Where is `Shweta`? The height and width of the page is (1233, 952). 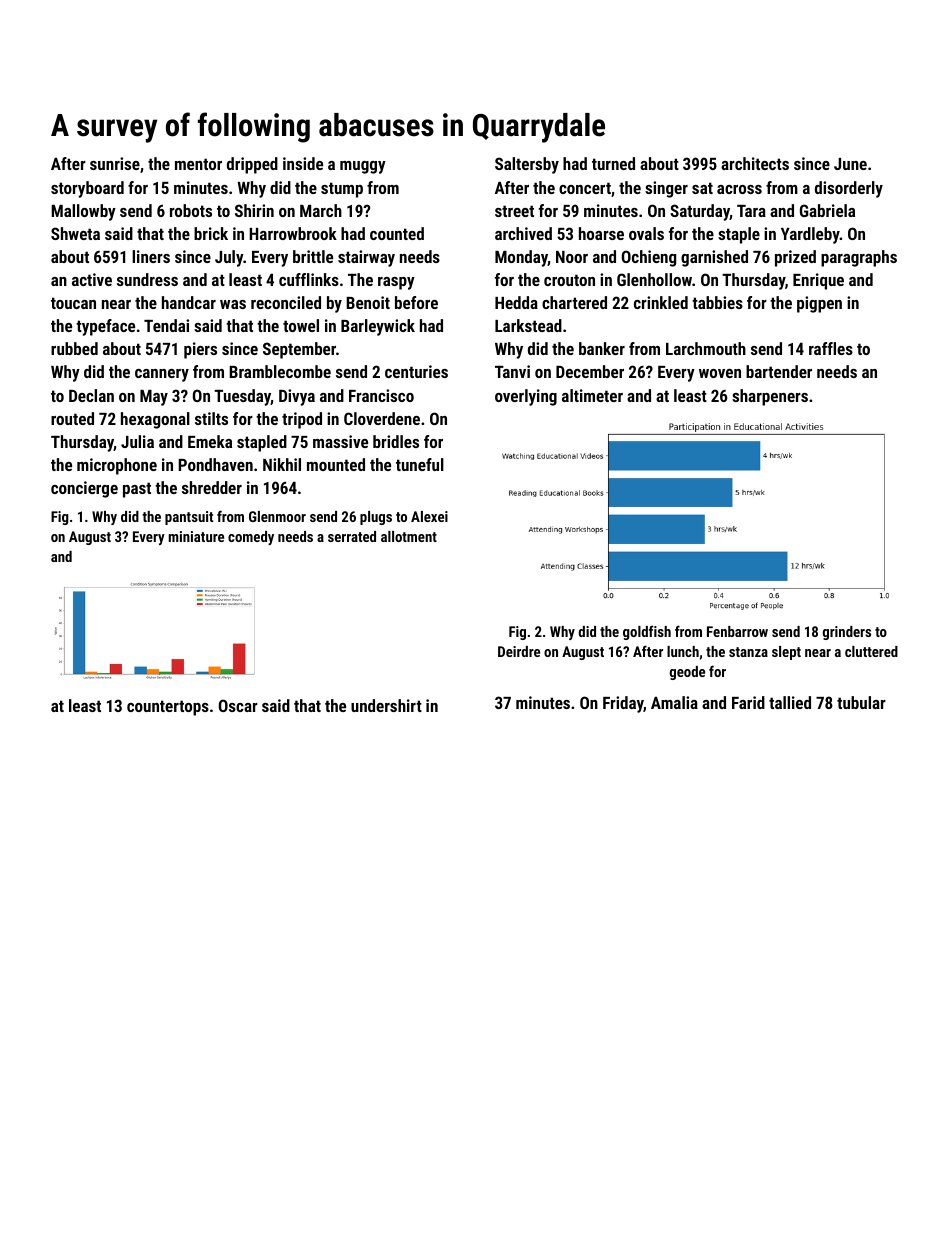
Shweta is located at coordinates (75, 233).
